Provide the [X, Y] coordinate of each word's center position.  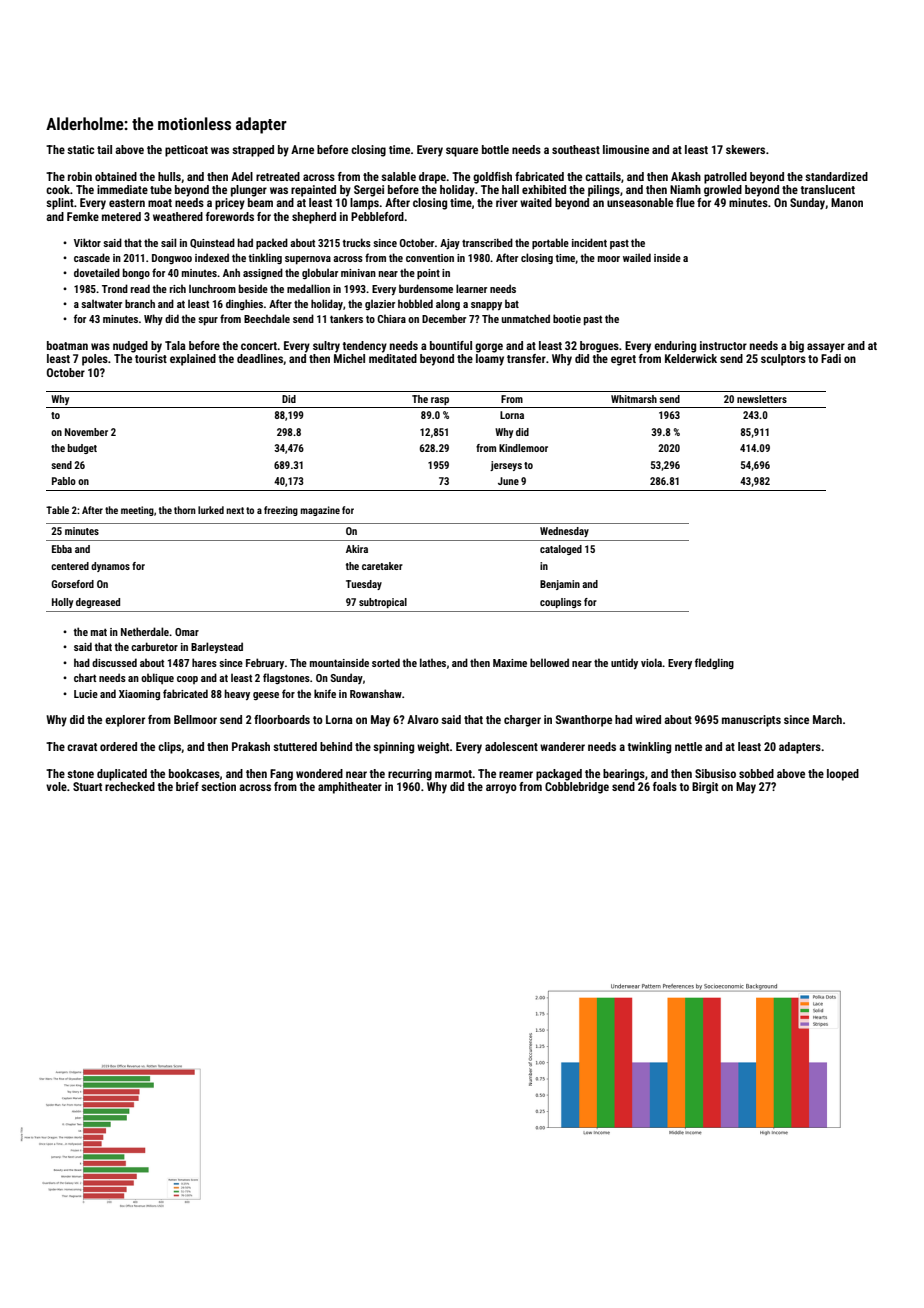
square [462, 152]
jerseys [506, 466]
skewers [745, 149]
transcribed [487, 242]
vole [56, 786]
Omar [187, 632]
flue [685, 202]
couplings [560, 603]
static [80, 149]
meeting [137, 511]
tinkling [265, 258]
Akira [357, 549]
